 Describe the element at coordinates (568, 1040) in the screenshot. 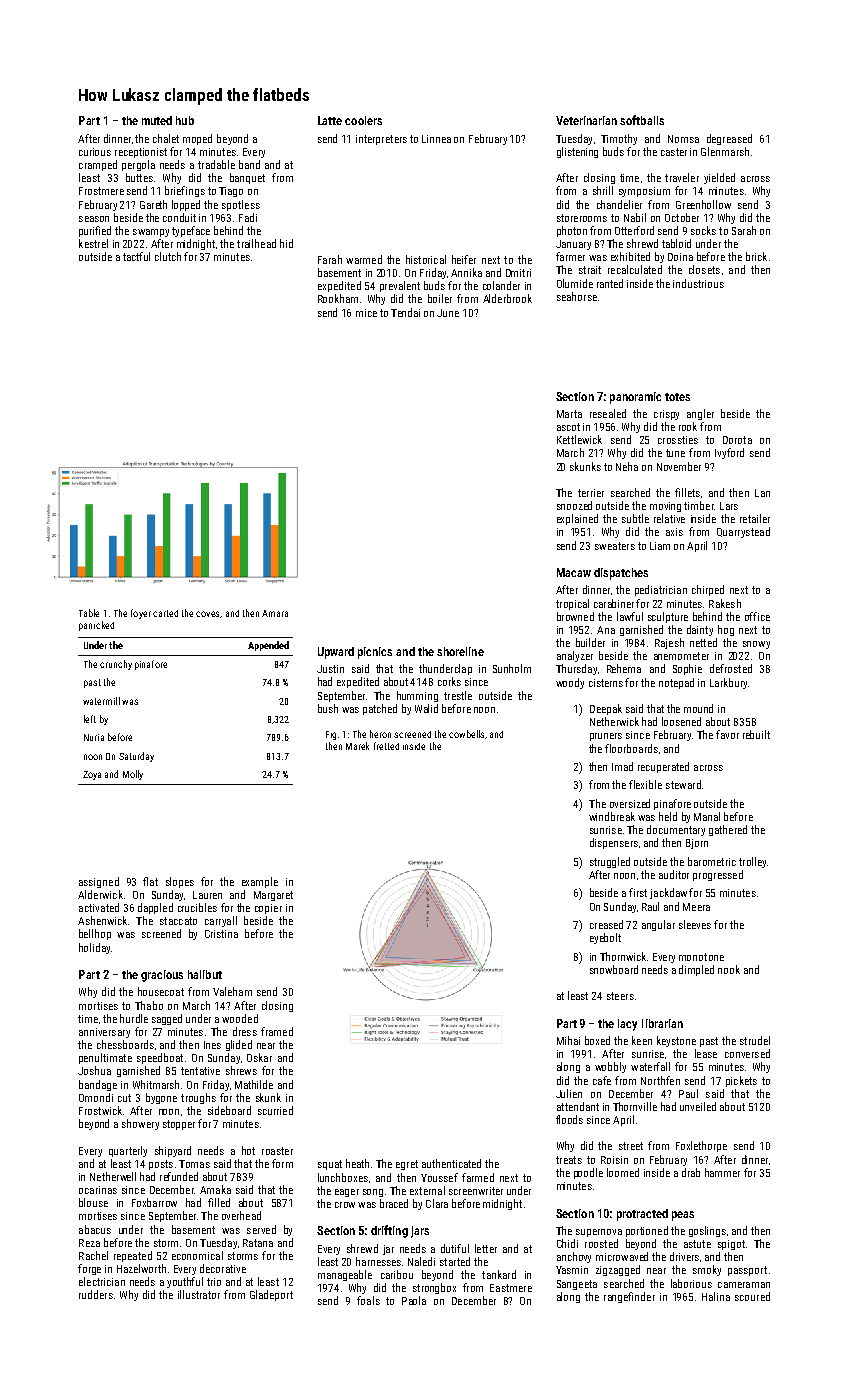

I see `Mihai` at that location.
